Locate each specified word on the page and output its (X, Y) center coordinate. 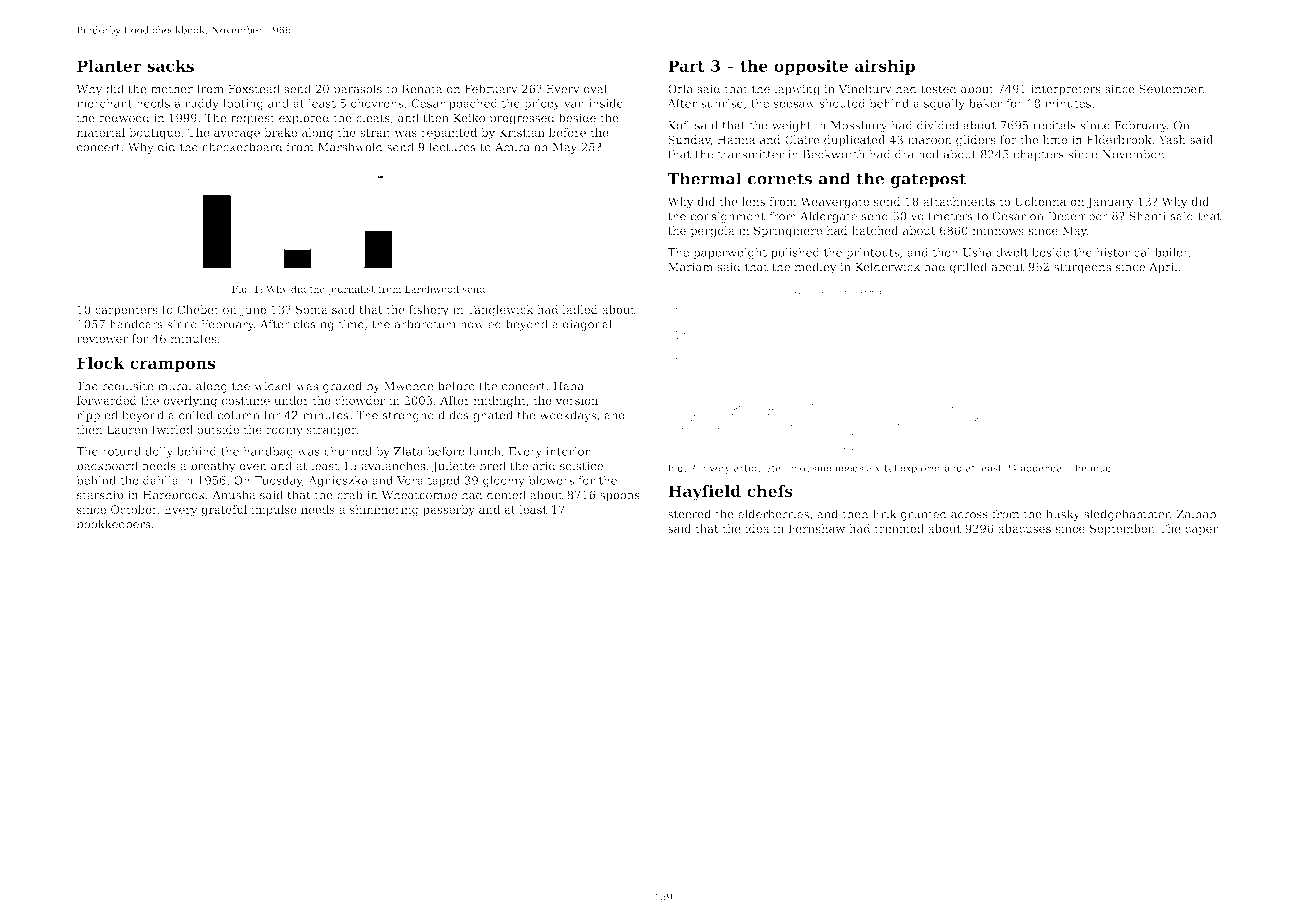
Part (686, 66)
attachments (959, 201)
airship (885, 67)
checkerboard (242, 147)
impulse (274, 510)
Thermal (704, 178)
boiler (1171, 252)
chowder (360, 400)
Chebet (198, 309)
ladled (580, 309)
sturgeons (1082, 268)
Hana (568, 386)
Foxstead (254, 89)
